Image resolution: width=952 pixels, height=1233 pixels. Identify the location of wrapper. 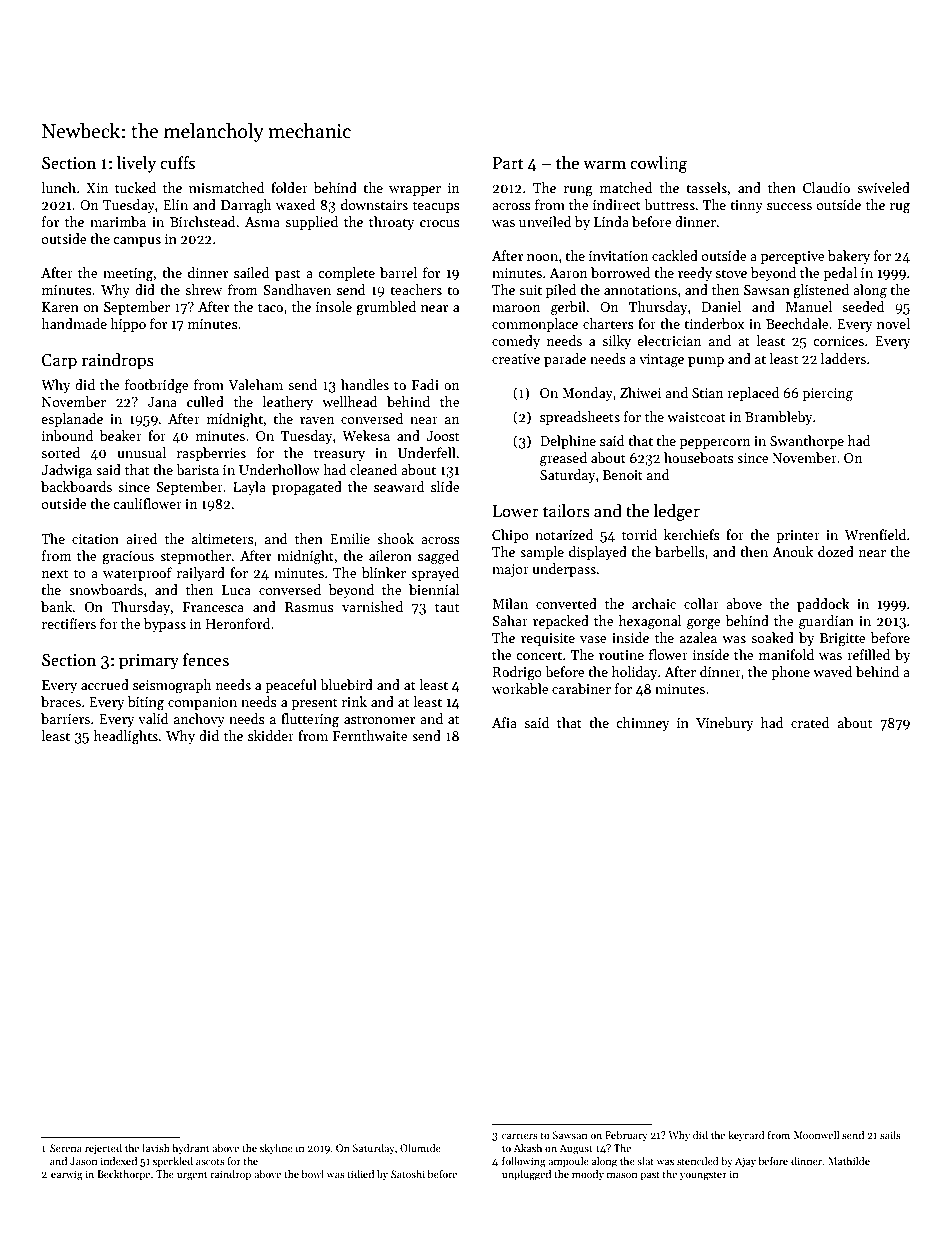
(415, 191).
